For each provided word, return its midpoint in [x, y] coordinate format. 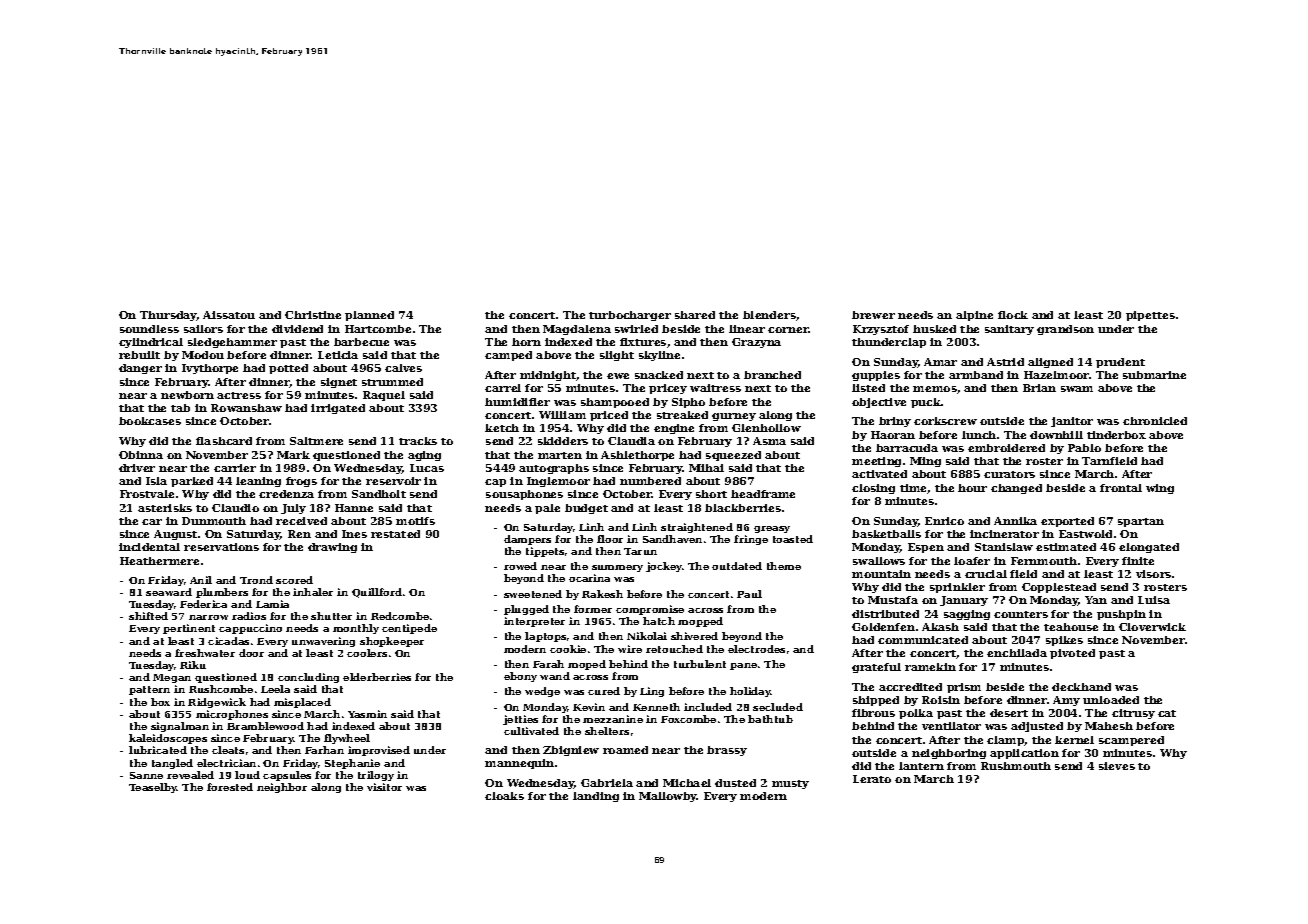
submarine [1154, 375]
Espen [926, 548]
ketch [502, 428]
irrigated [338, 409]
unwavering [323, 642]
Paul [749, 594]
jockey [664, 567]
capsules [287, 776]
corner [788, 330]
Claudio [235, 508]
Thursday [168, 316]
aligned [1050, 363]
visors [1153, 574]
